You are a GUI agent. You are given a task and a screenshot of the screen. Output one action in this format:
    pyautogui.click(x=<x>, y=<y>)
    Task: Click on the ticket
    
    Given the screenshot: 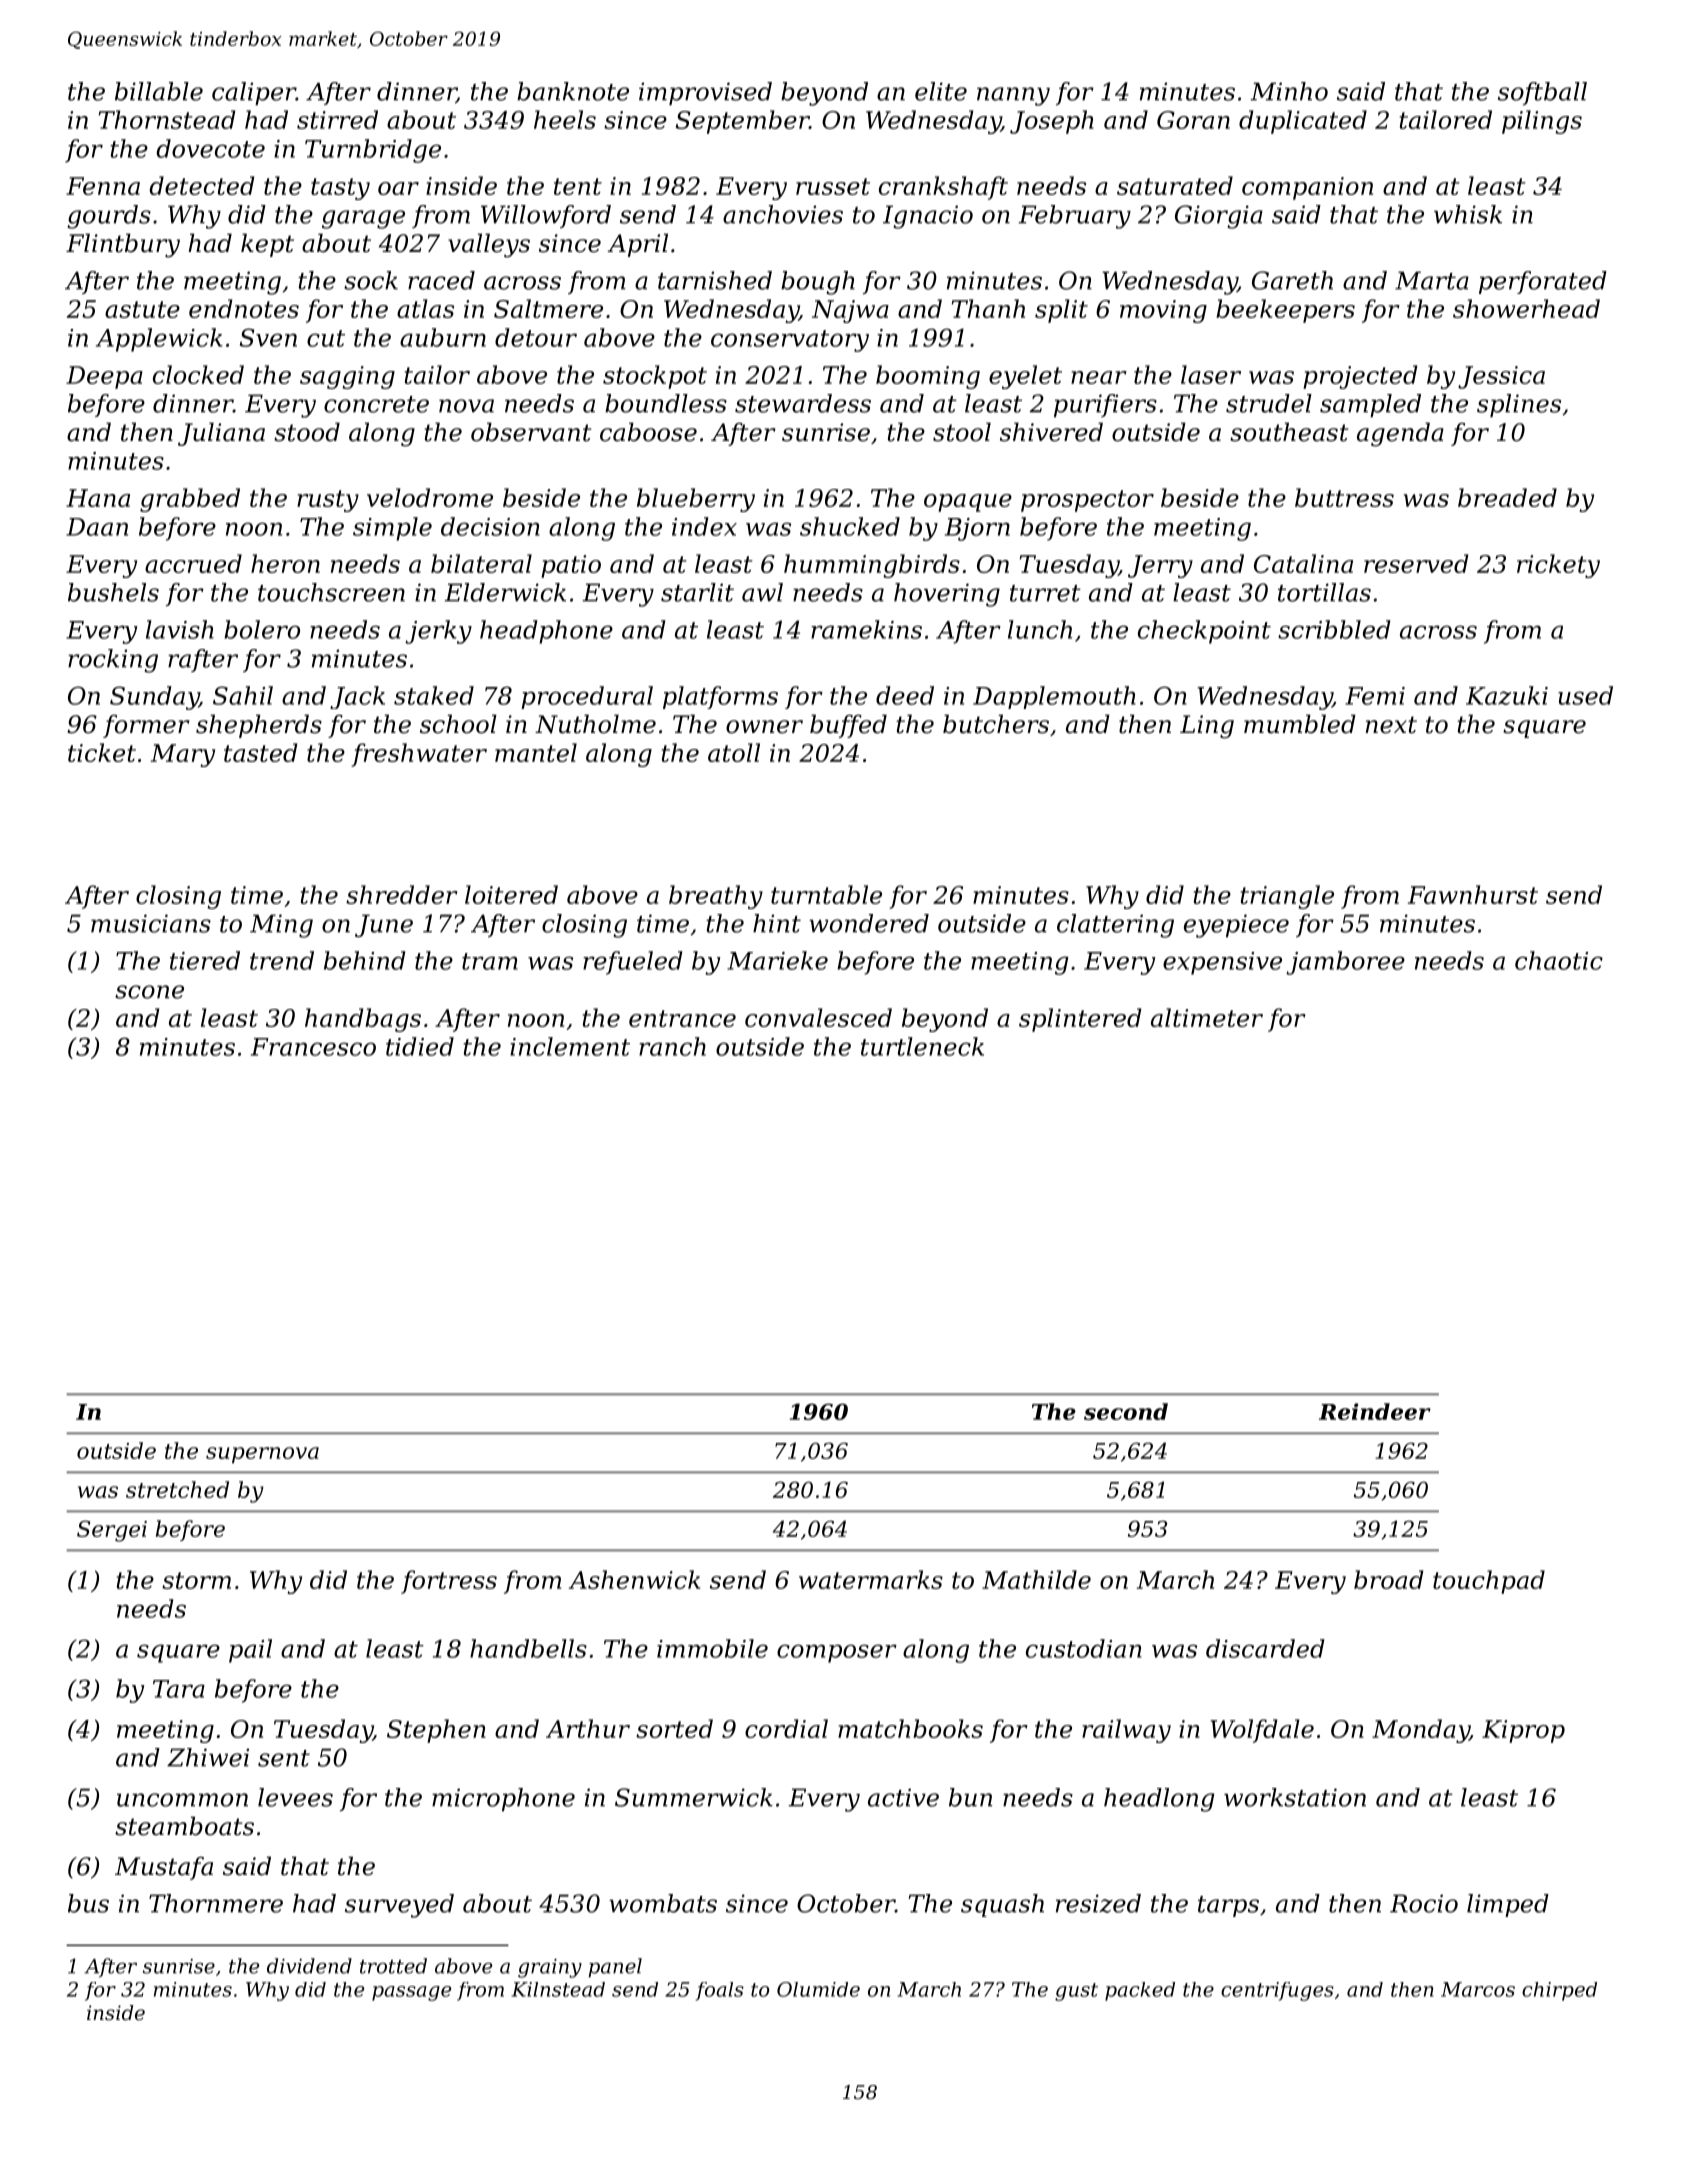 What is the action you would take?
    pyautogui.click(x=102, y=752)
